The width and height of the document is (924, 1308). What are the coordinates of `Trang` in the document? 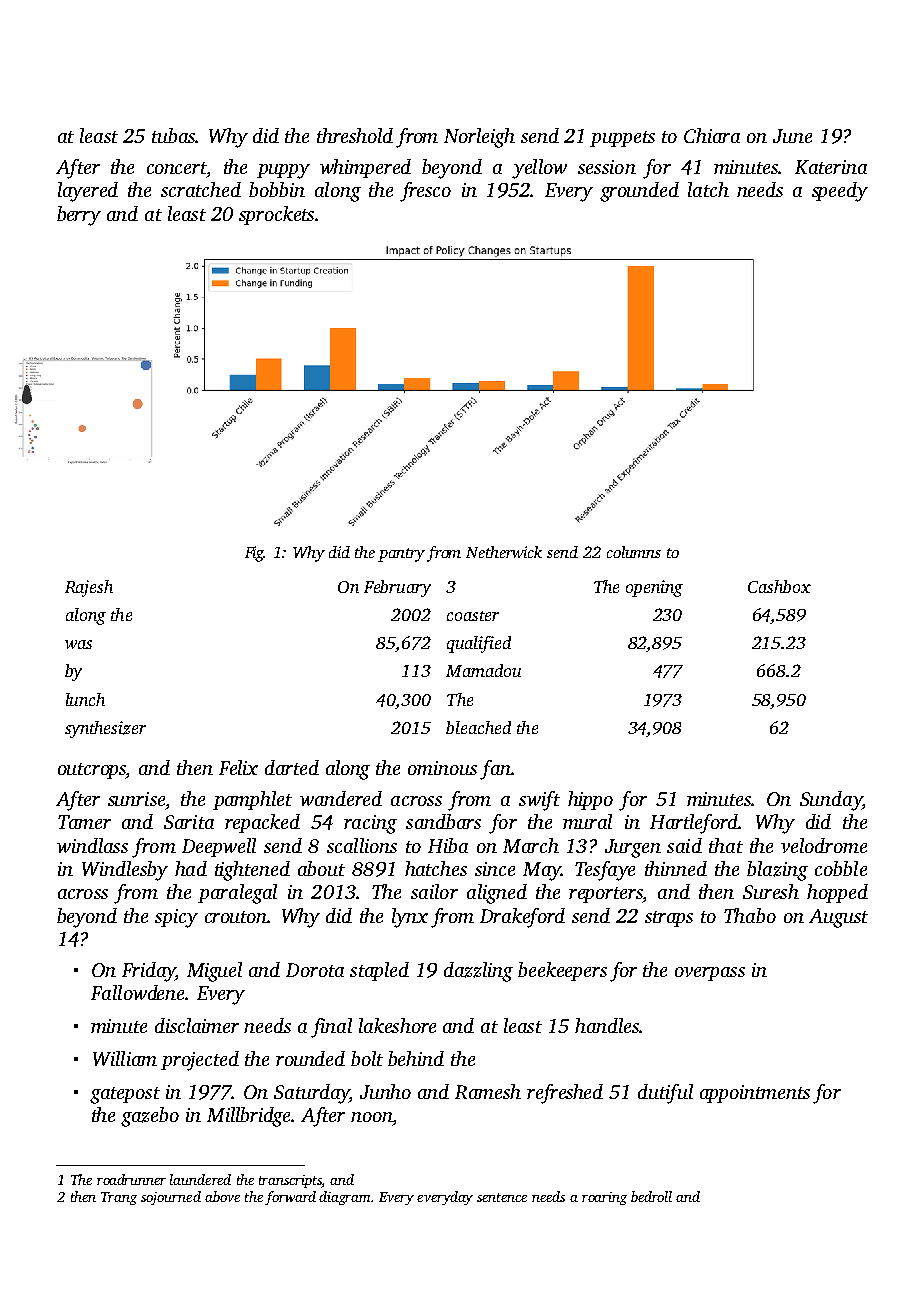 It's located at (119, 1198).
